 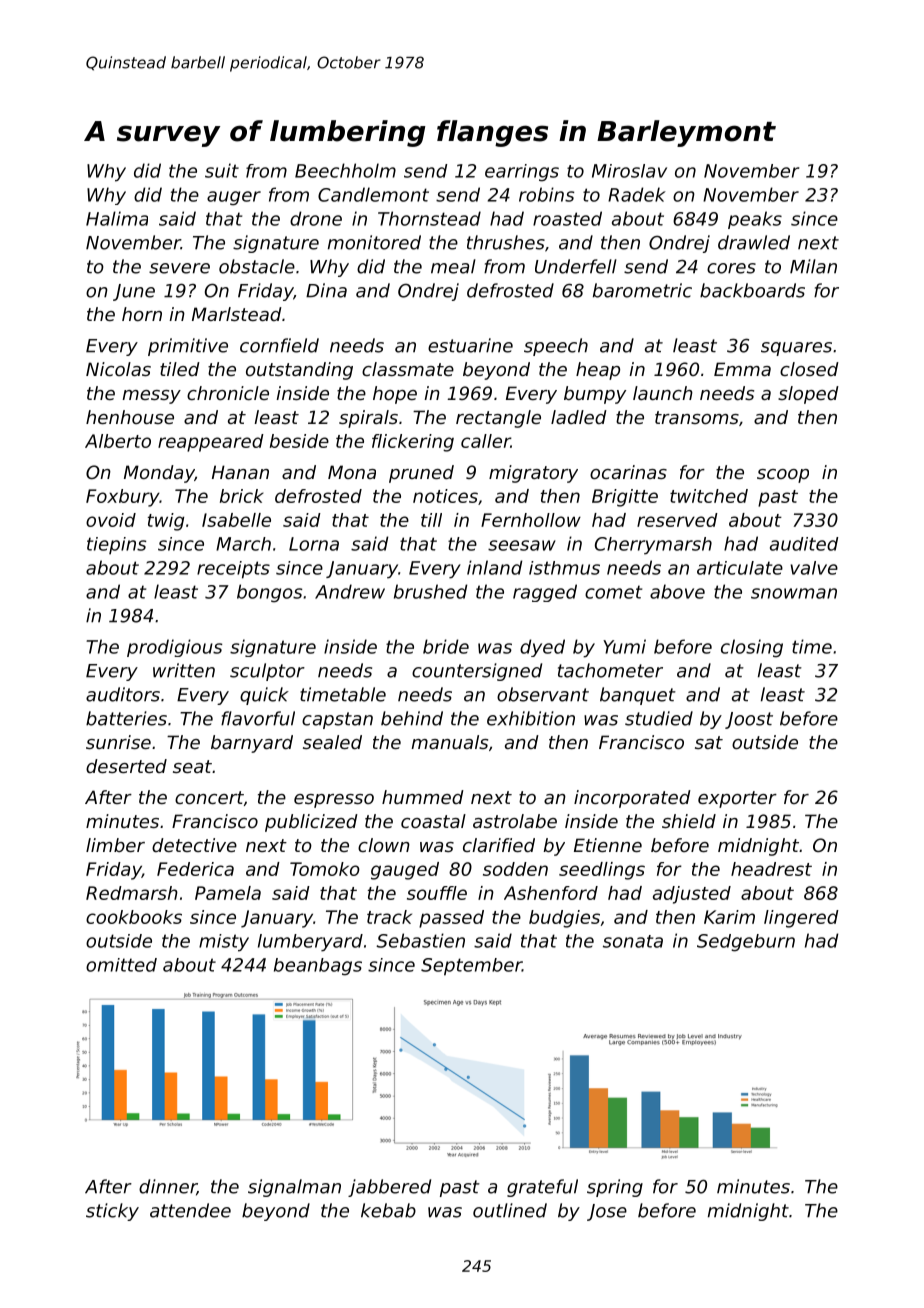 I want to click on seat, so click(x=192, y=766).
